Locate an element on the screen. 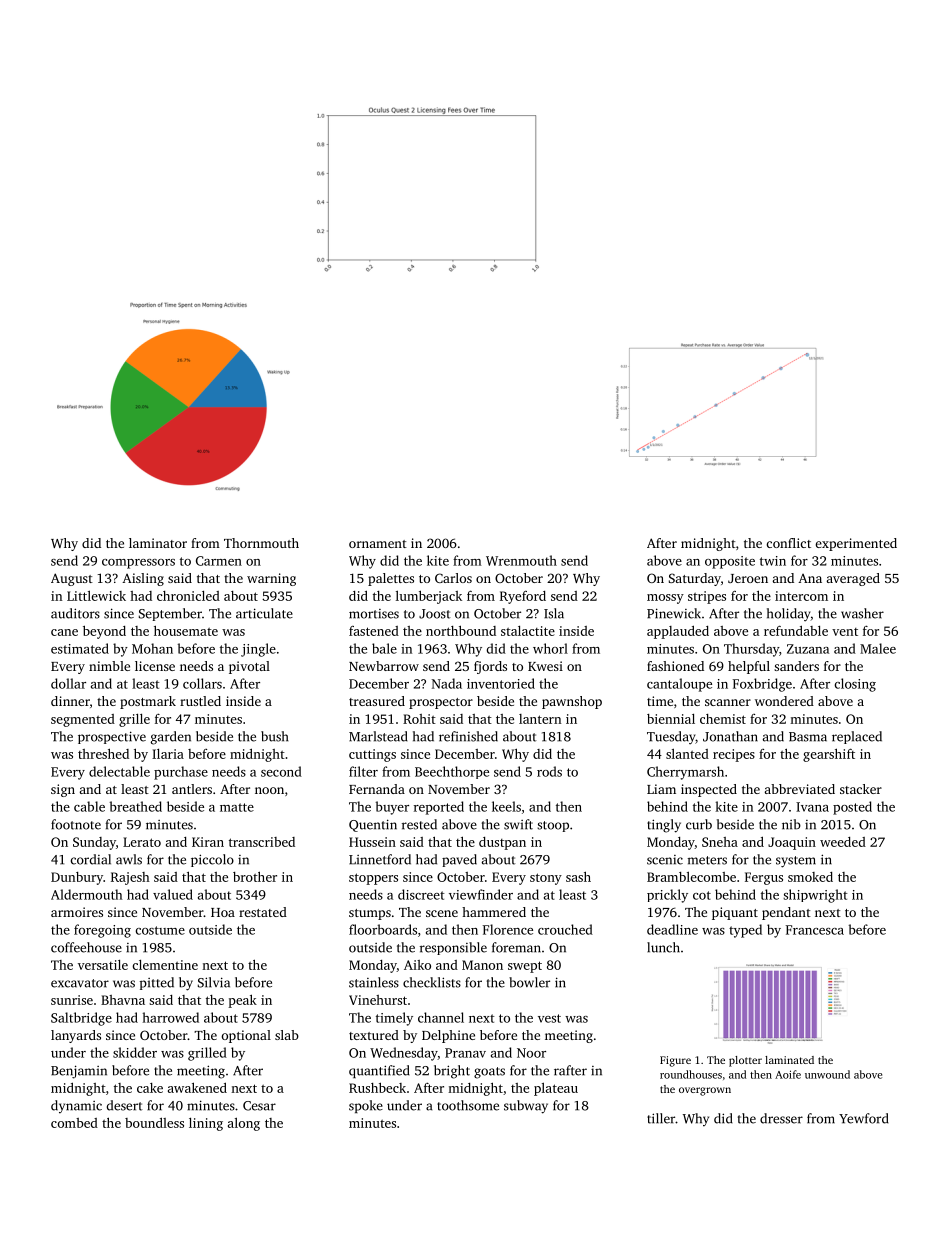 Image resolution: width=952 pixels, height=1233 pixels. weeded is located at coordinates (843, 842).
